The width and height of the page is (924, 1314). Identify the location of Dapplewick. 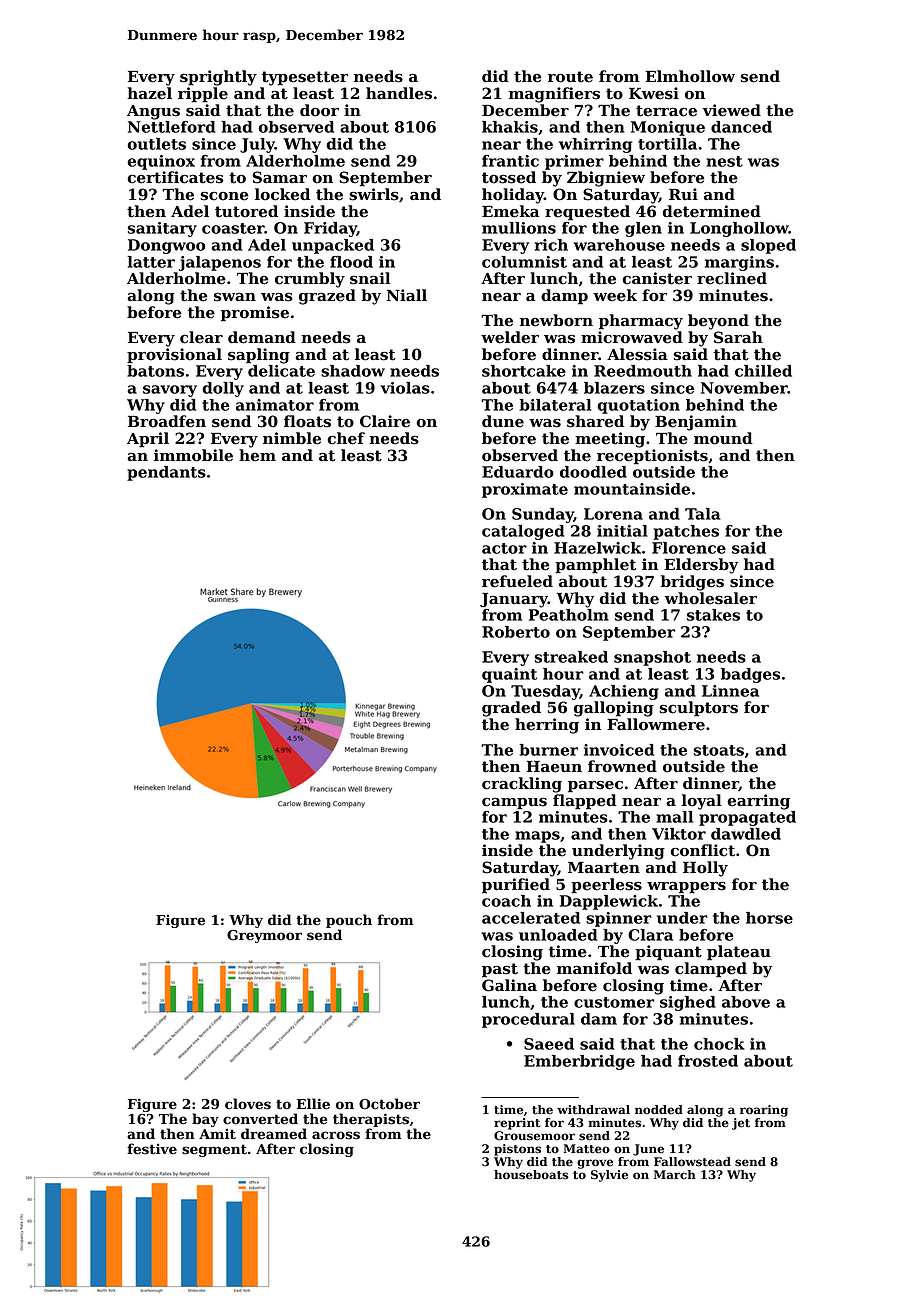
(609, 902).
